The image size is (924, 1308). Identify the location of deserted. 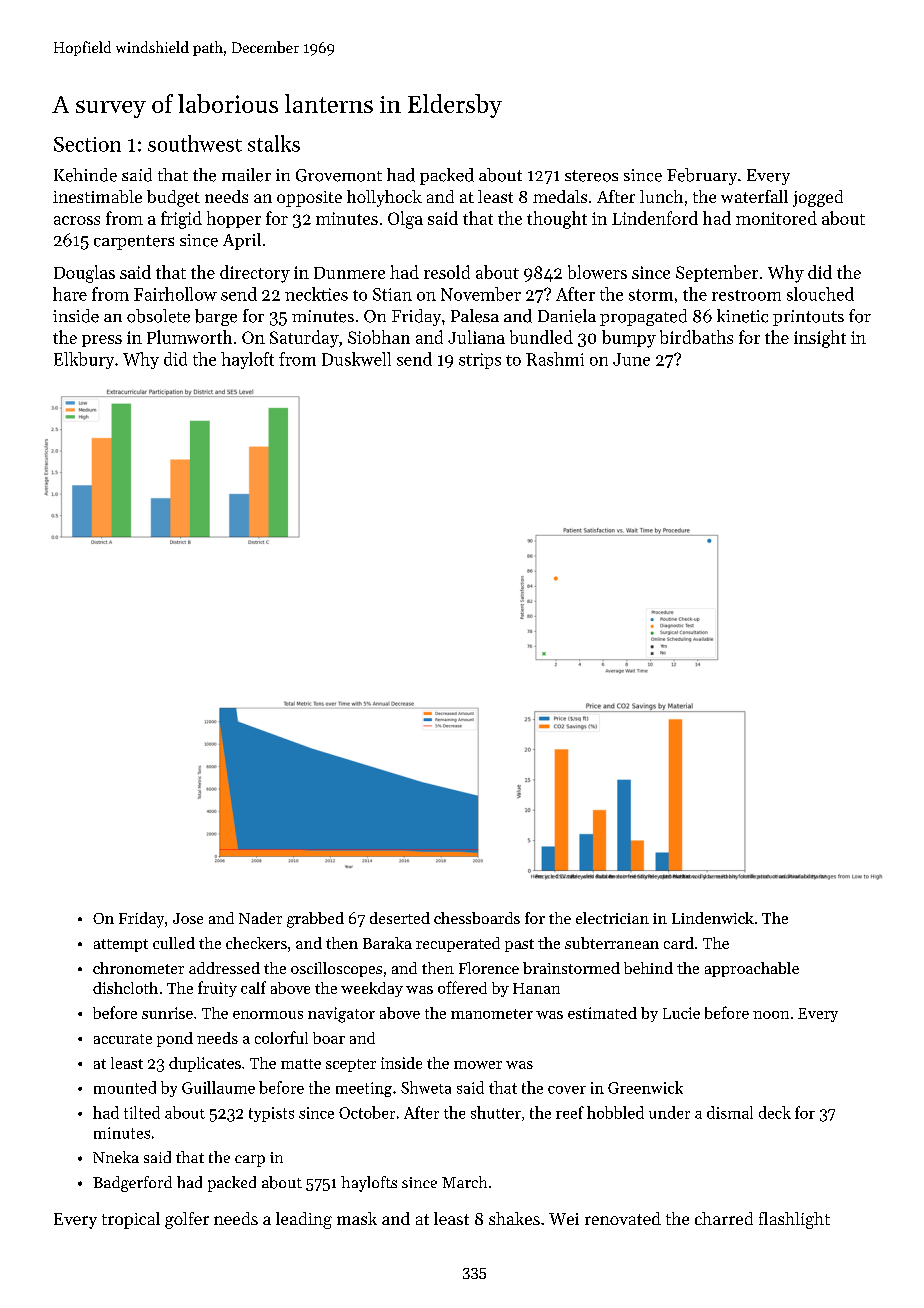
(400, 918).
